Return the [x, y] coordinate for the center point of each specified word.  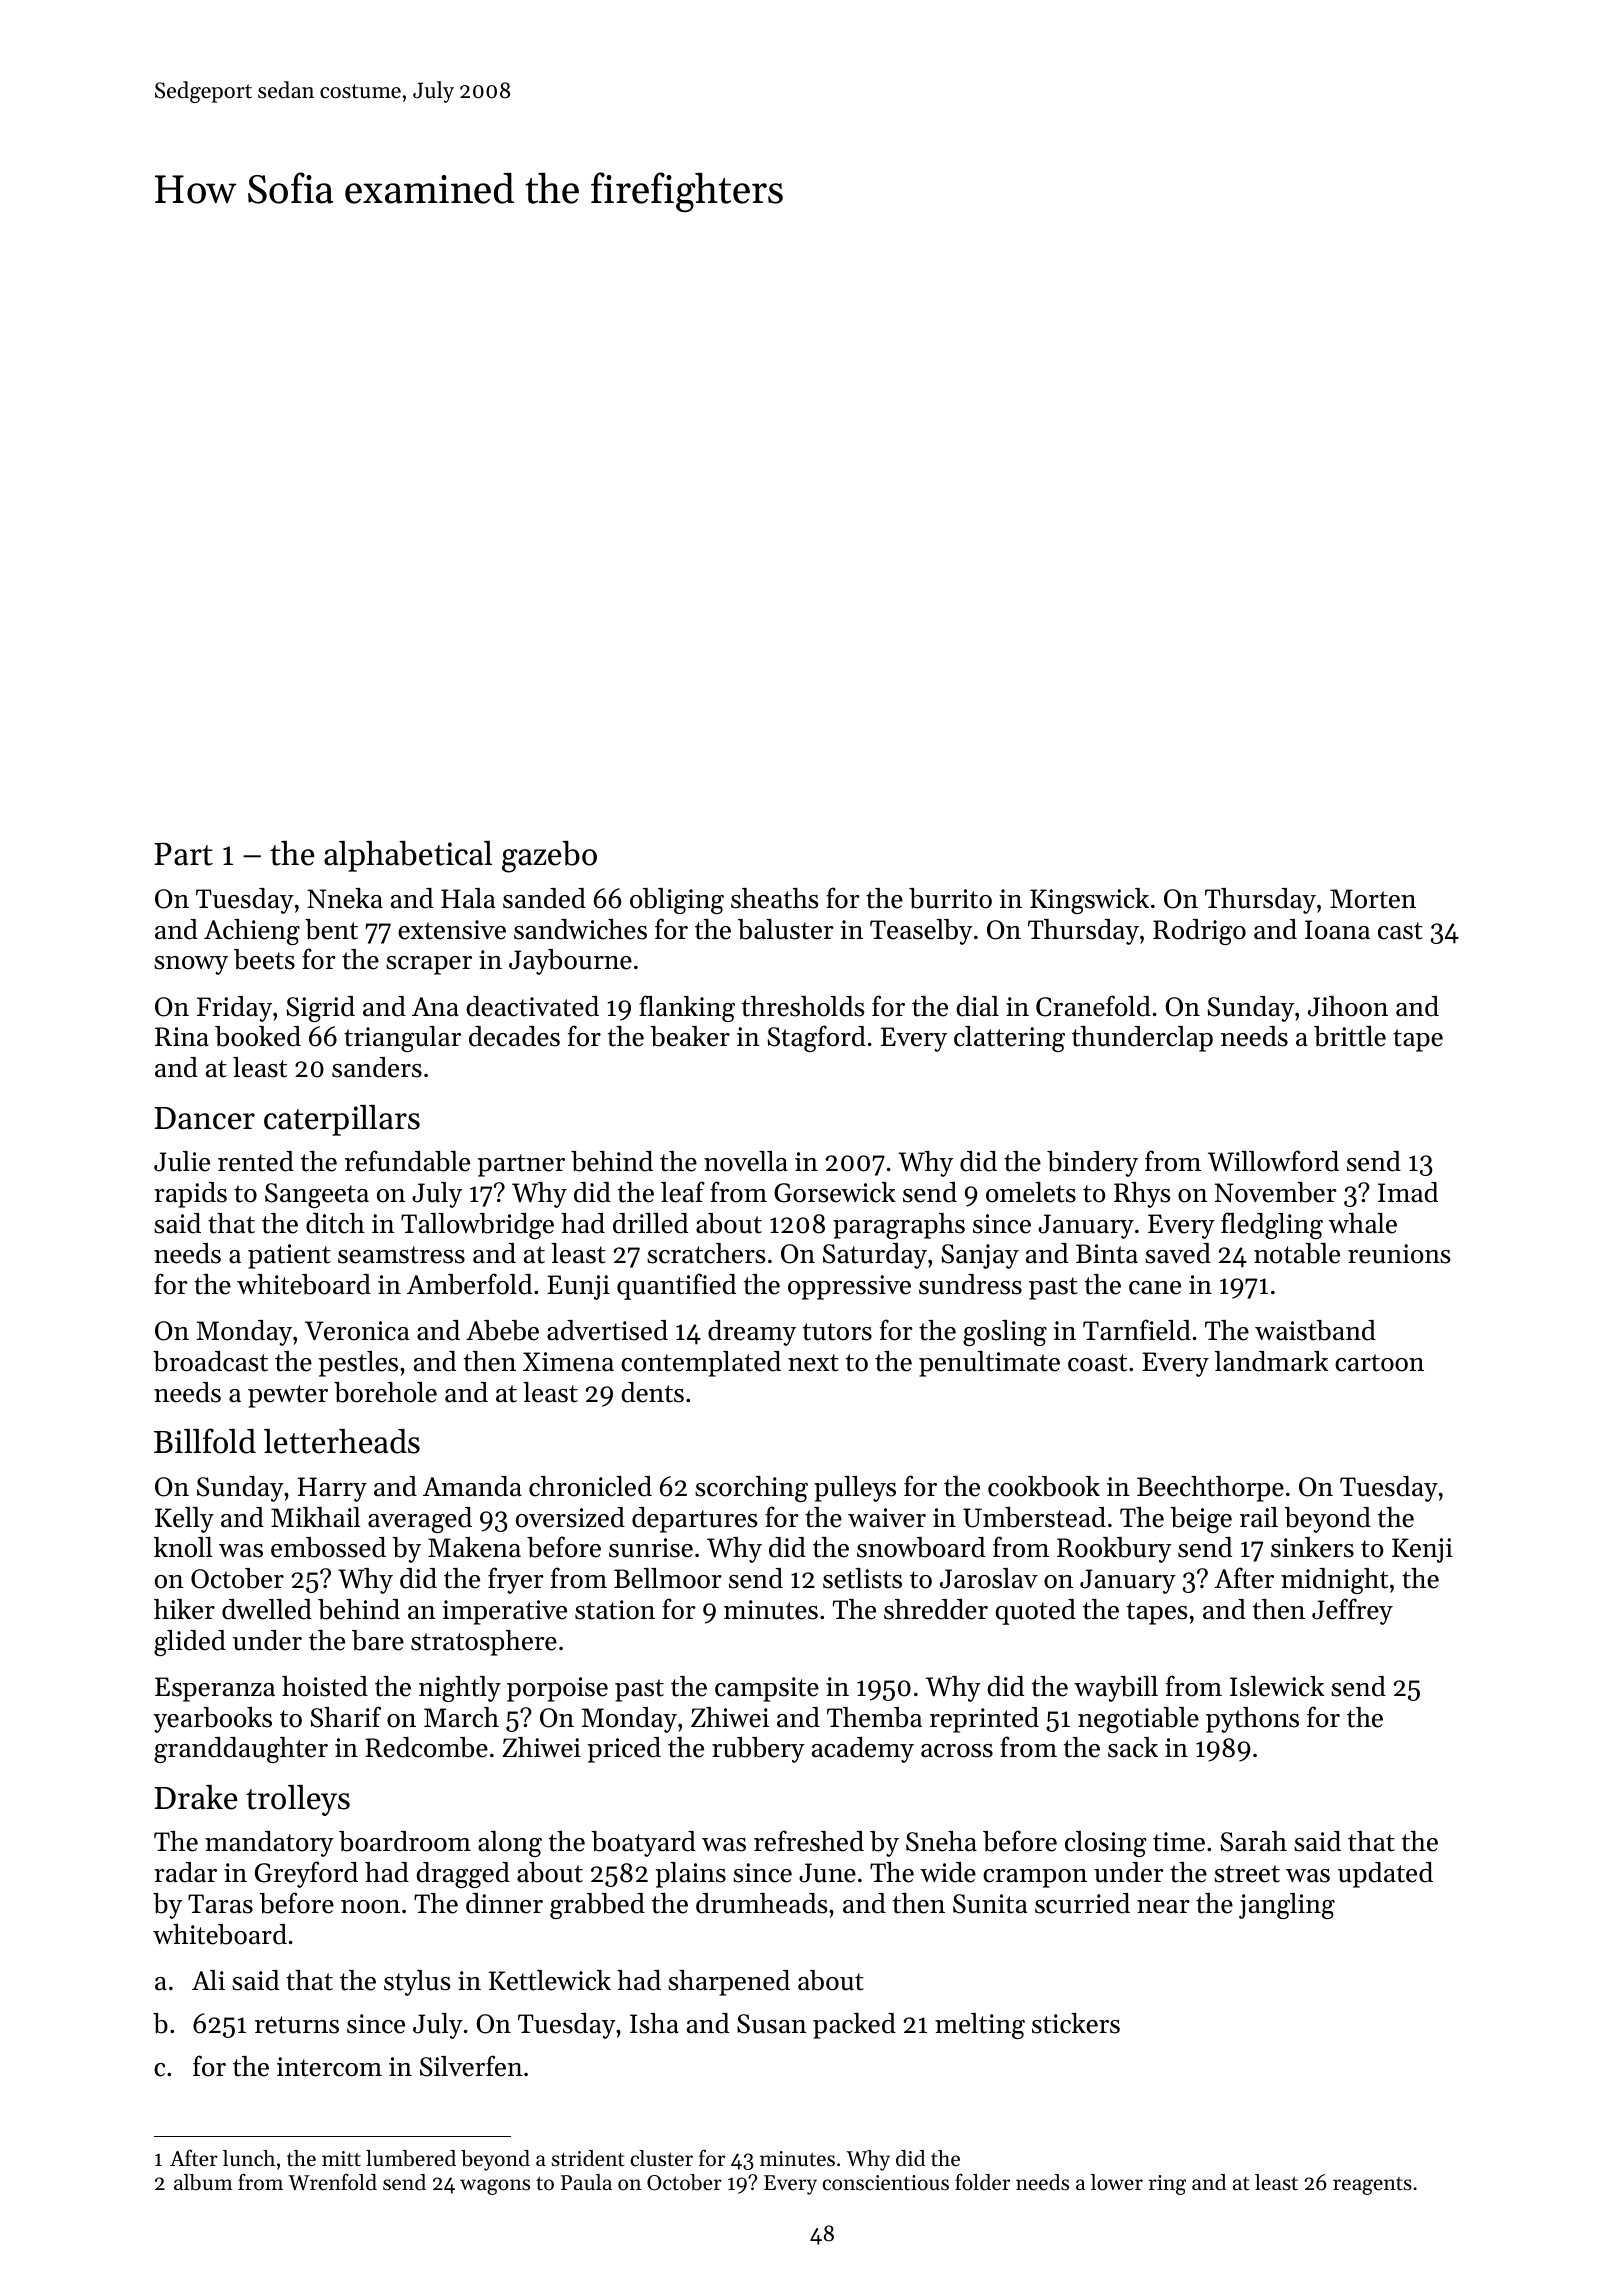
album [203, 2182]
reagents [1372, 2186]
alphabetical [408, 856]
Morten [1373, 899]
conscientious [885, 2183]
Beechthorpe [1210, 1489]
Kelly [184, 1520]
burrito [950, 898]
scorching [751, 1489]
